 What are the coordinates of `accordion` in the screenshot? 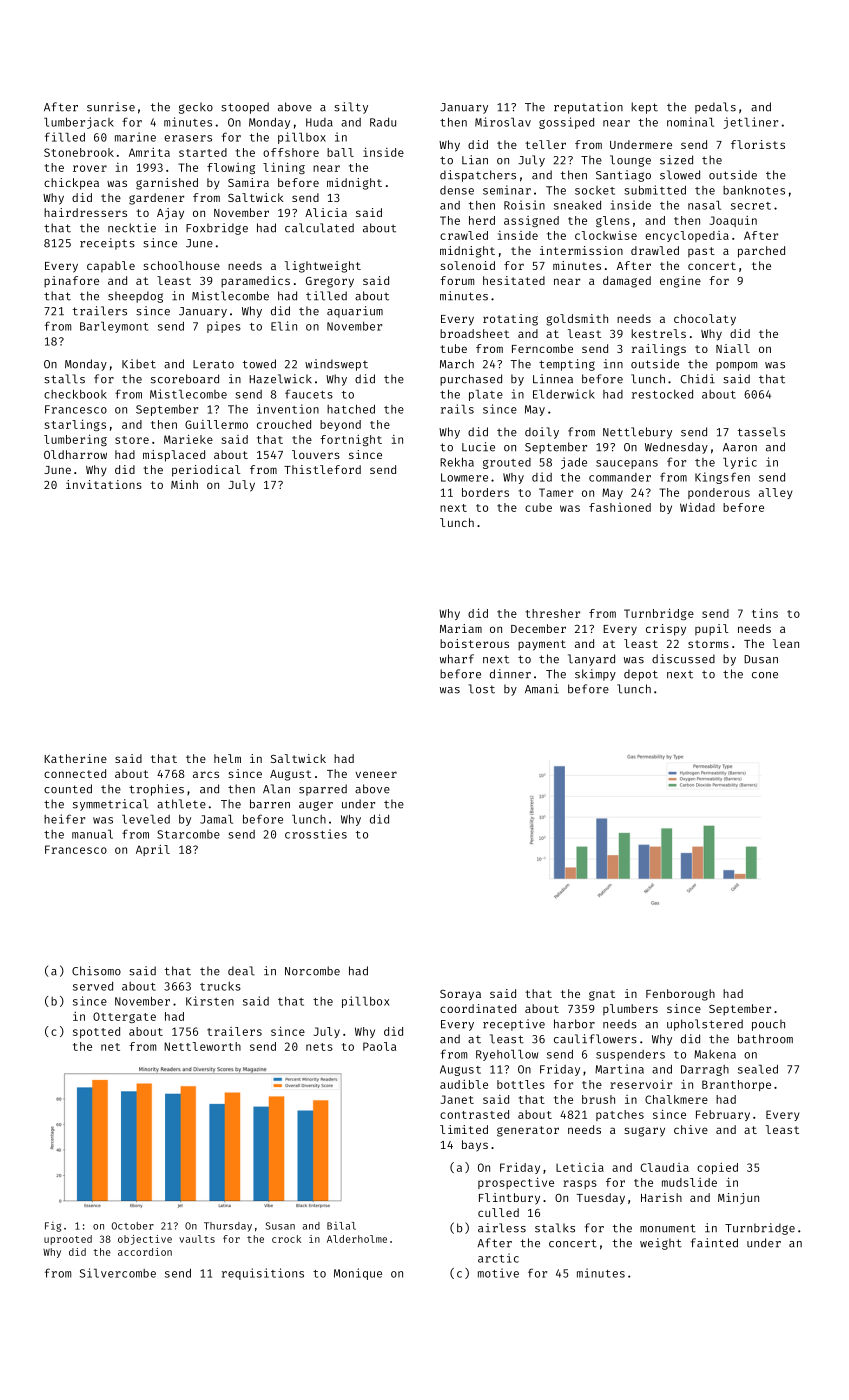 It's located at (145, 1252).
